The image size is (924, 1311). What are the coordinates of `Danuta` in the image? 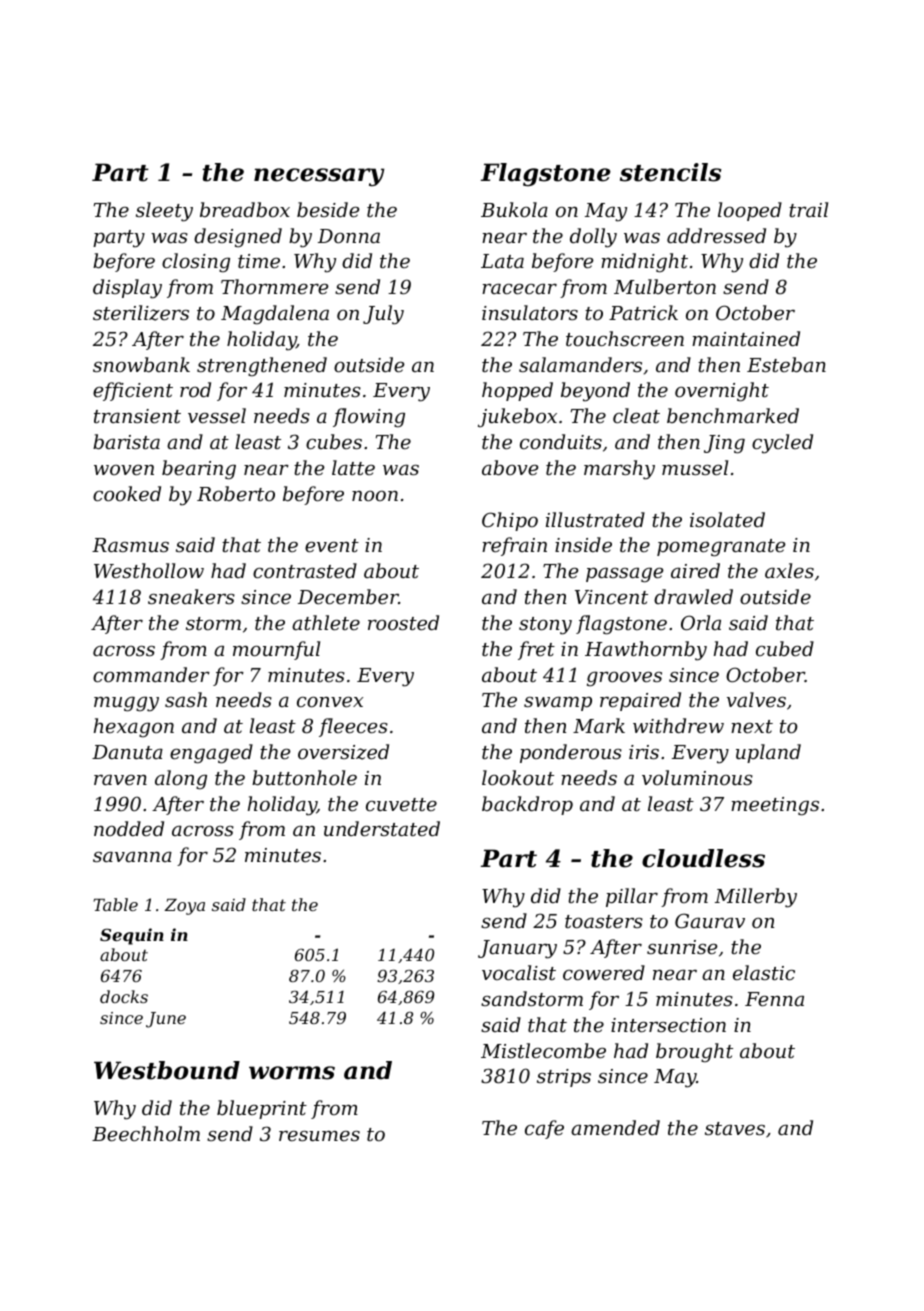 It's located at (127, 752).
